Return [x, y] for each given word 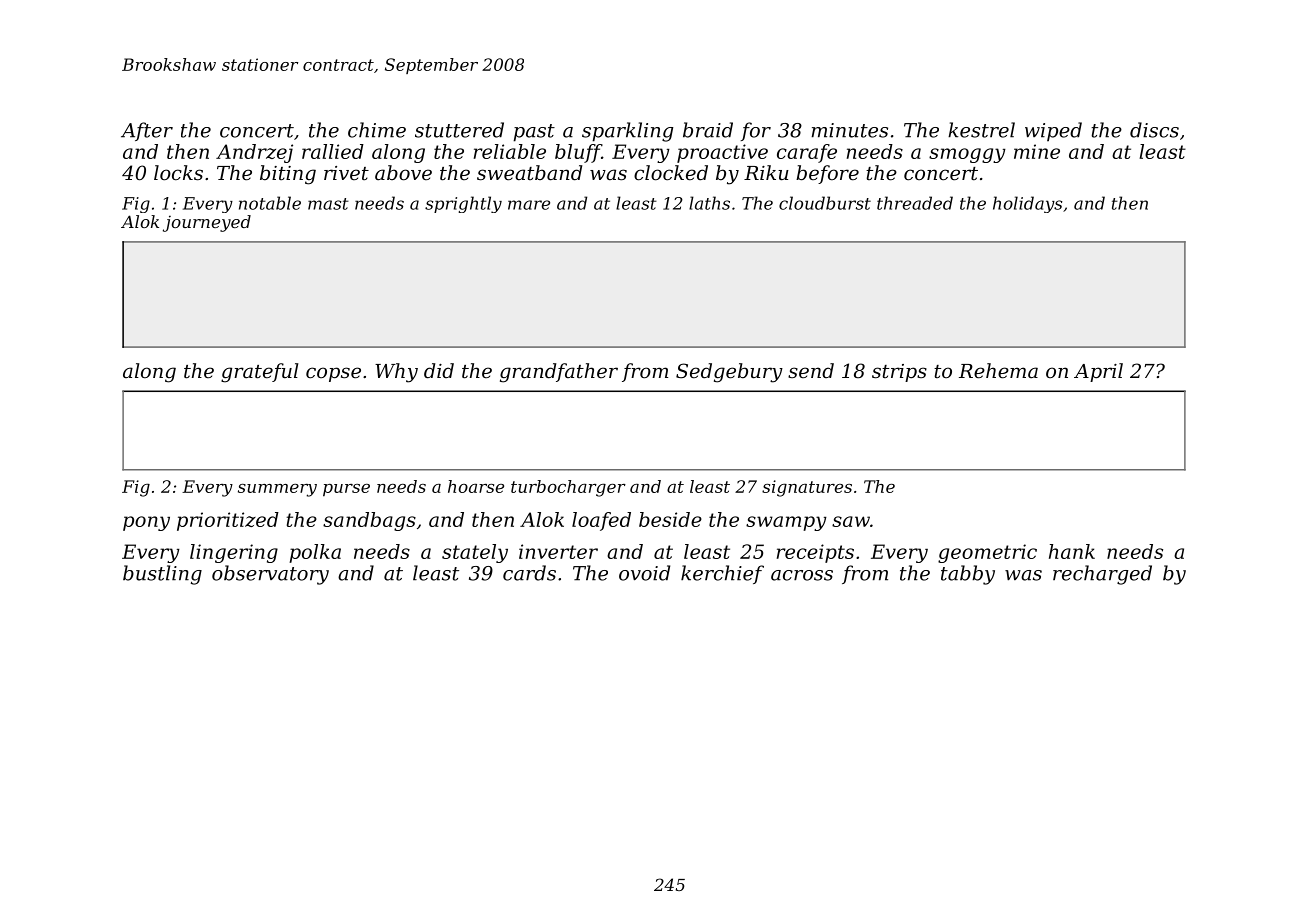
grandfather [559, 373]
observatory [270, 575]
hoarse [476, 486]
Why [396, 373]
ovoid [644, 573]
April [1098, 372]
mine [1037, 151]
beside [670, 519]
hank [1072, 551]
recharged [1102, 575]
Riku [766, 173]
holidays [1027, 204]
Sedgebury [729, 373]
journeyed [207, 223]
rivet [346, 173]
